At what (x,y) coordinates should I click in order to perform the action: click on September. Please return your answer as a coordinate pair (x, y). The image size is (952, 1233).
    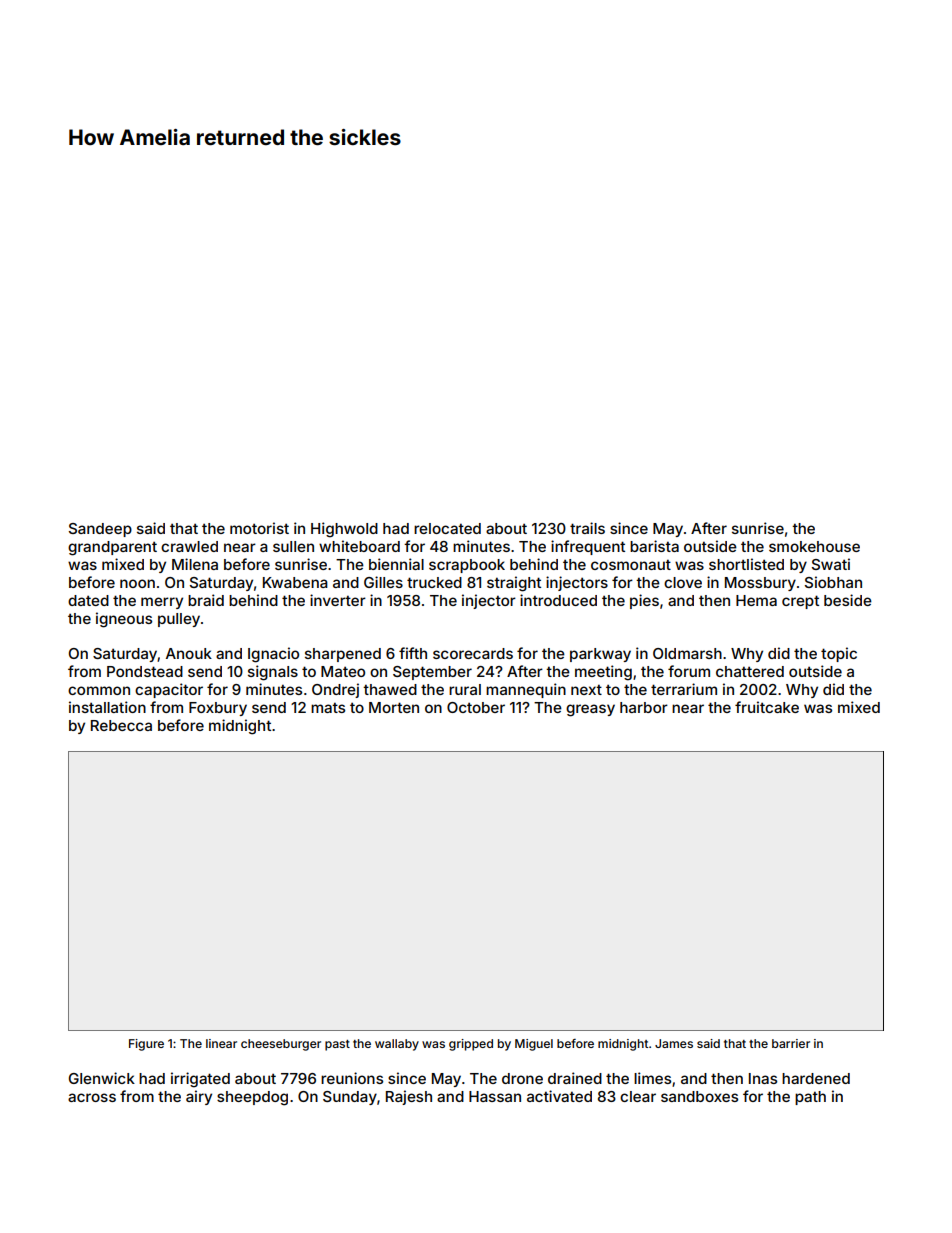
    Looking at the image, I should click on (432, 673).
